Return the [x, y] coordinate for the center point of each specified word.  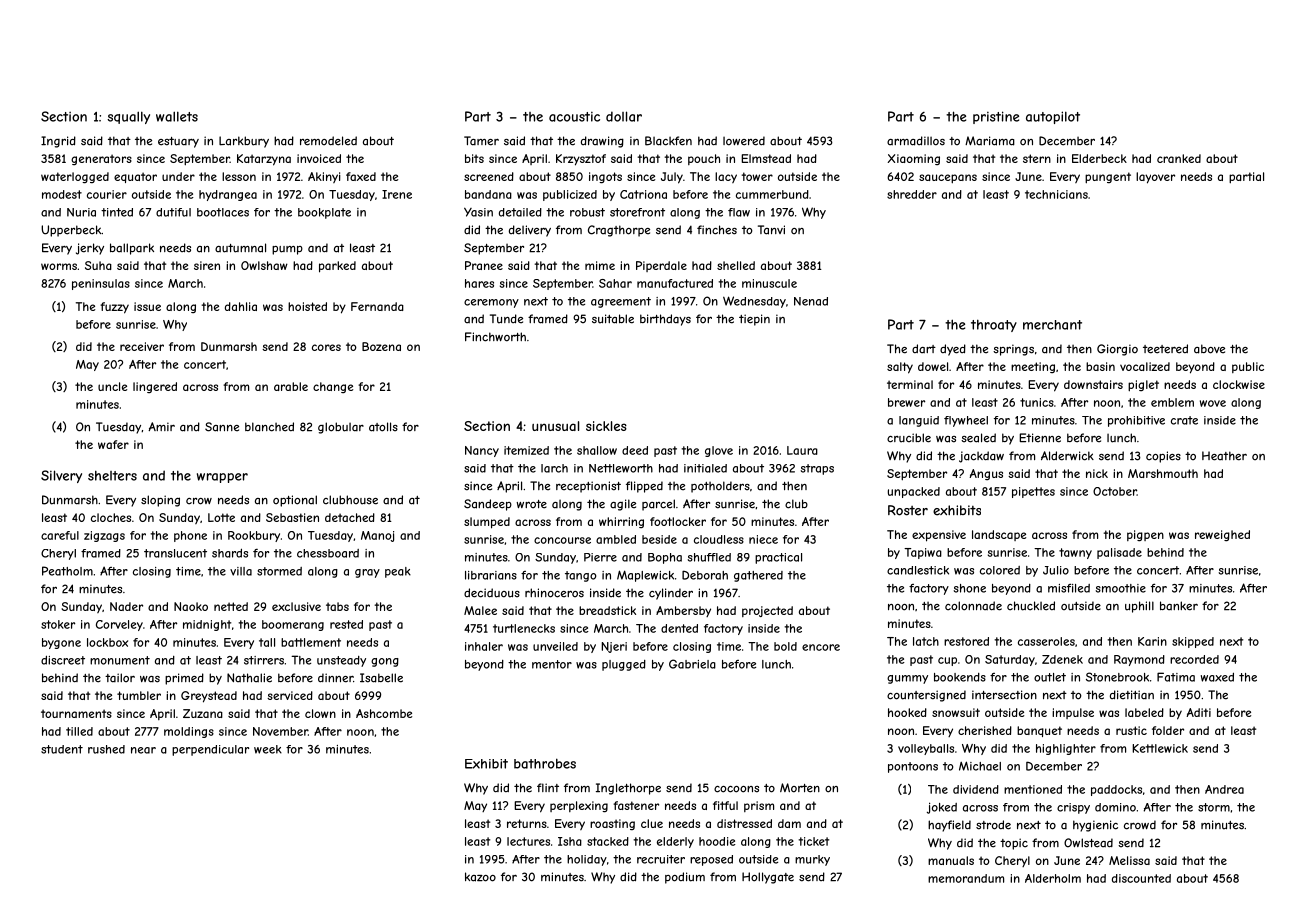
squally [128, 117]
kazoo [480, 877]
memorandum [966, 878]
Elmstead [766, 158]
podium [685, 878]
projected [767, 611]
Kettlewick [1160, 748]
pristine [996, 117]
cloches [111, 517]
